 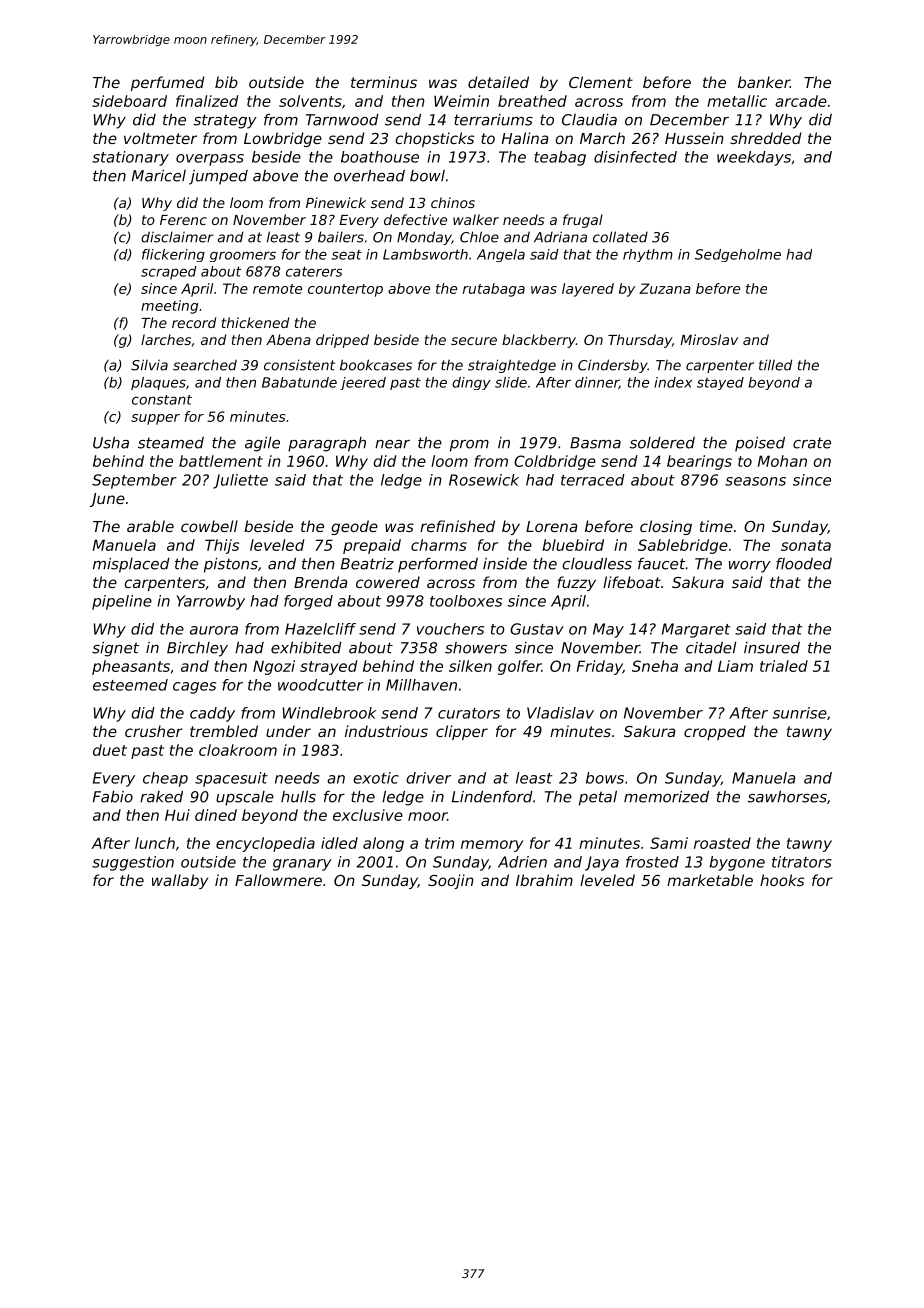 What do you see at coordinates (583, 221) in the page?
I see `frugal` at bounding box center [583, 221].
